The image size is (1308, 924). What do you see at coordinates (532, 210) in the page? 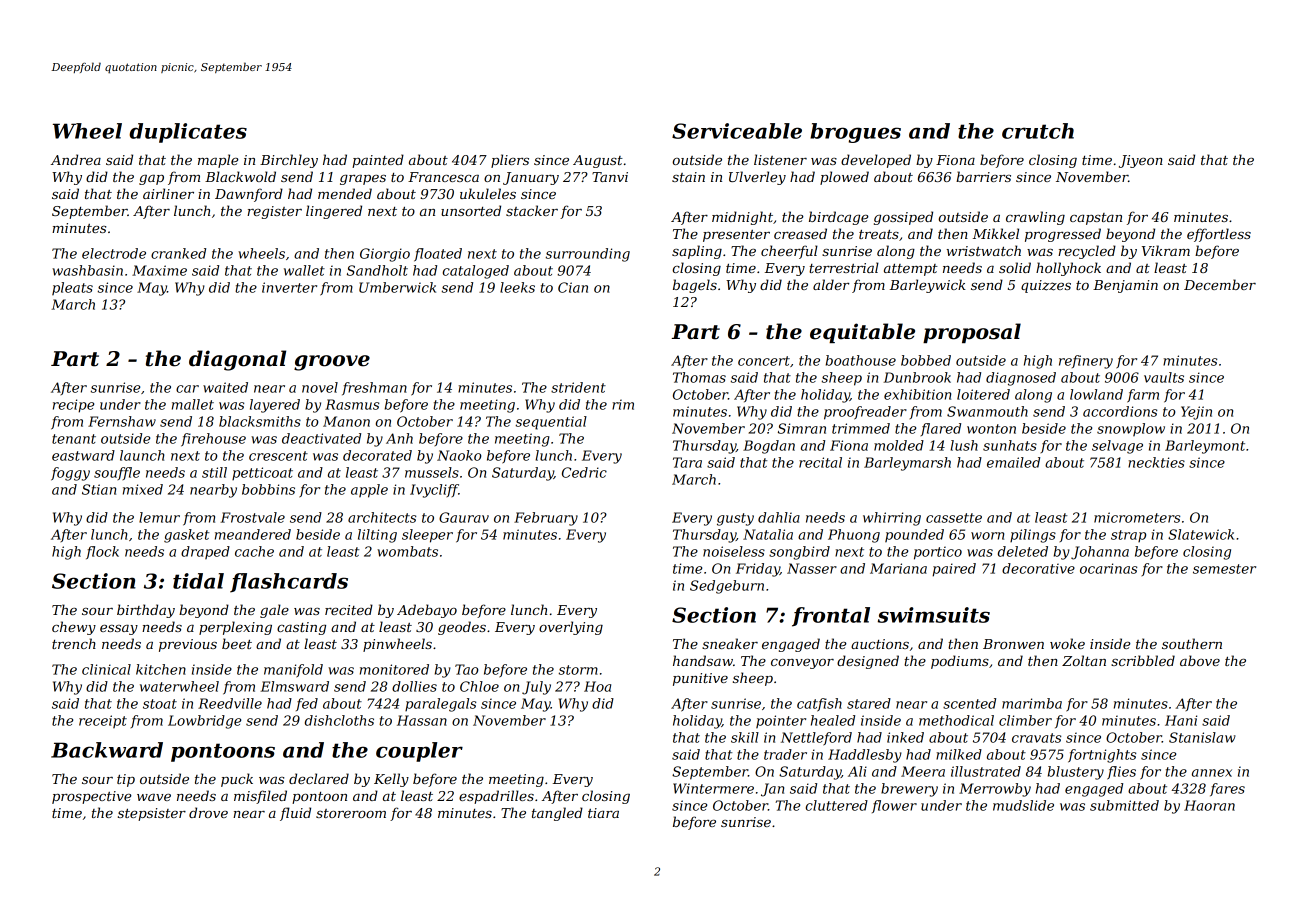
I see `stacker` at bounding box center [532, 210].
